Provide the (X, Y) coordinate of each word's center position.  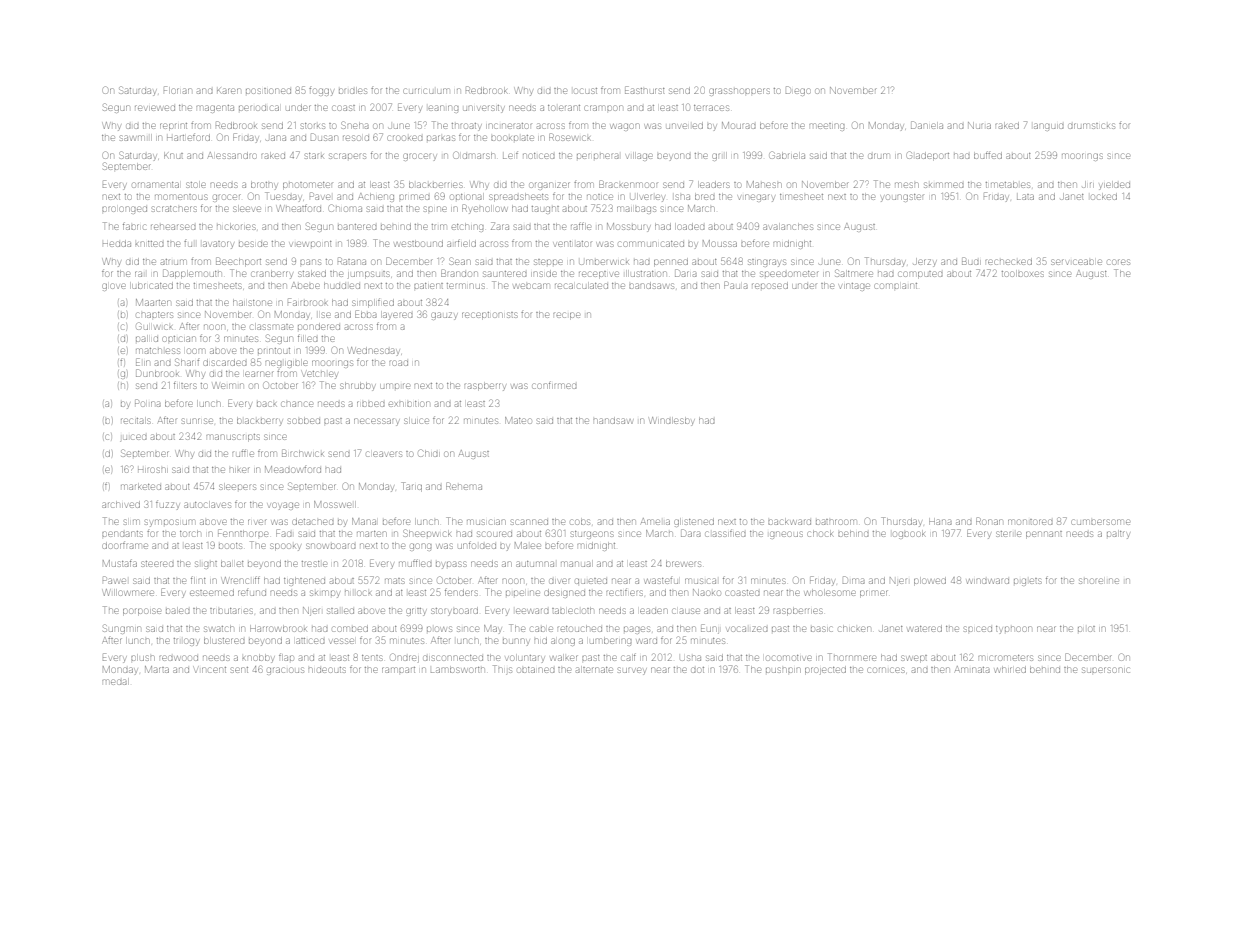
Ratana (352, 261)
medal (114, 682)
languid (1048, 127)
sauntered (504, 274)
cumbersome (1101, 522)
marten (372, 534)
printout (274, 351)
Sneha (355, 125)
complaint (896, 286)
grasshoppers (740, 91)
